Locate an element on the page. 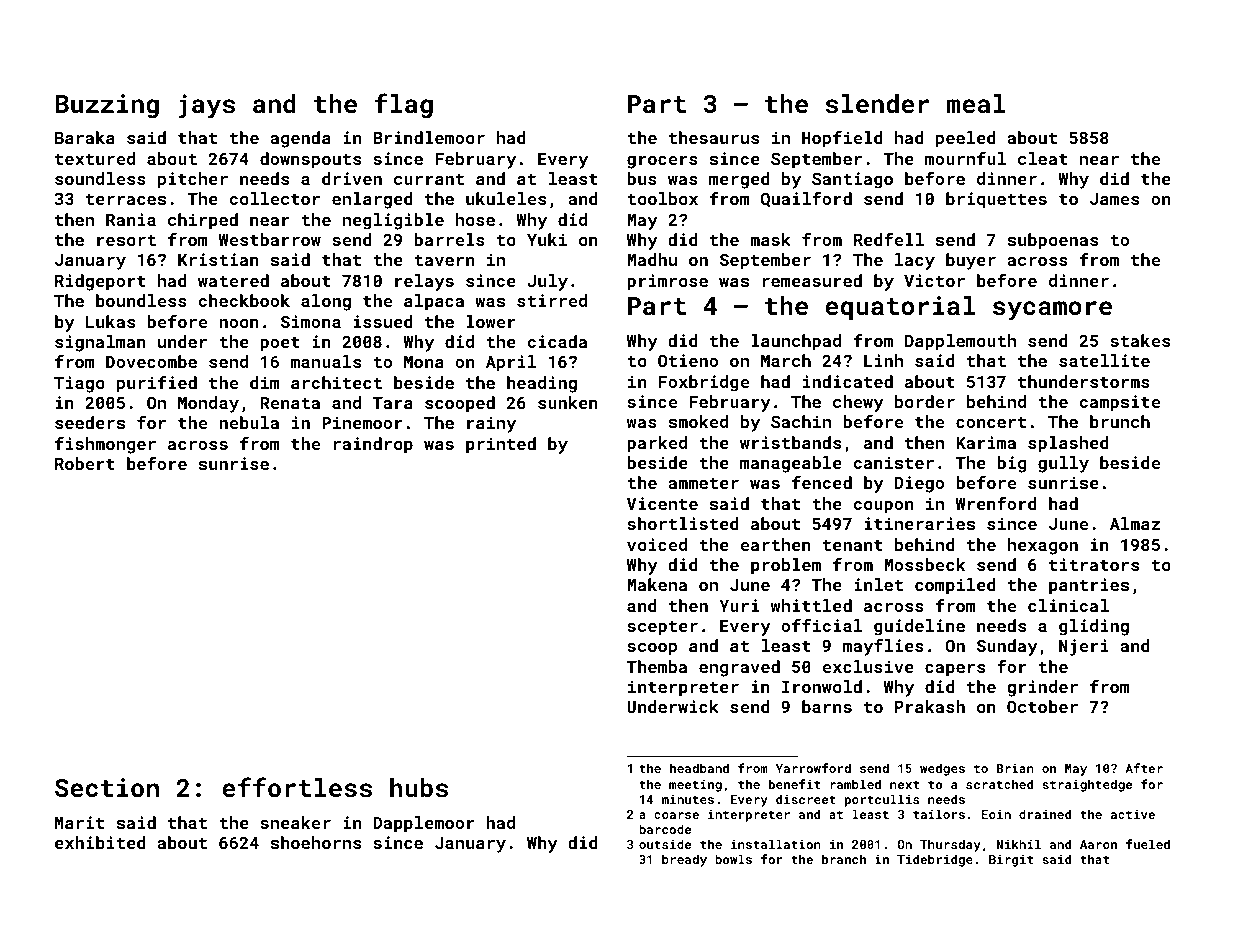 The width and height of the document is (1233, 952). guideline is located at coordinates (919, 627).
